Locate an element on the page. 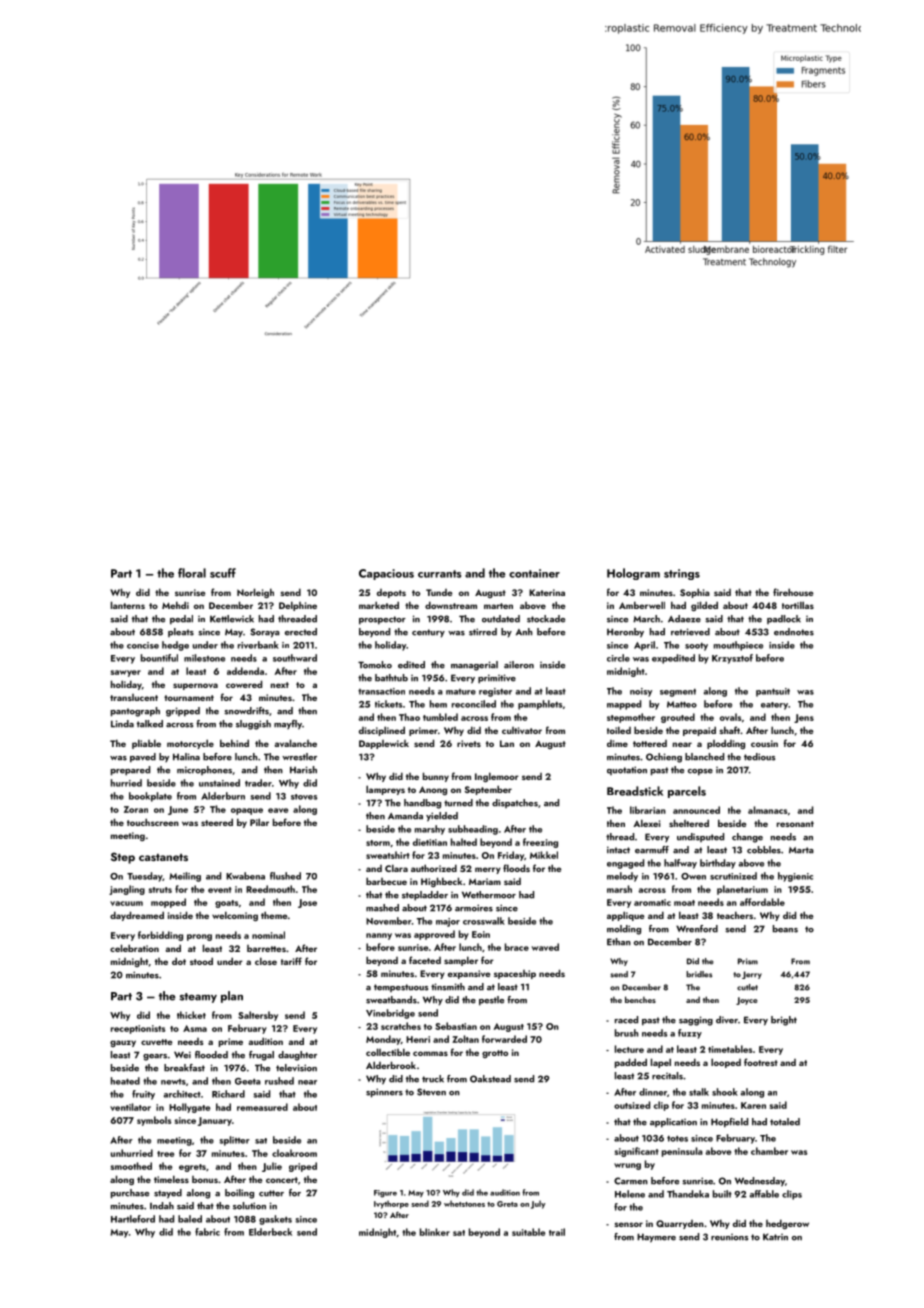  Saltersby is located at coordinates (258, 1016).
